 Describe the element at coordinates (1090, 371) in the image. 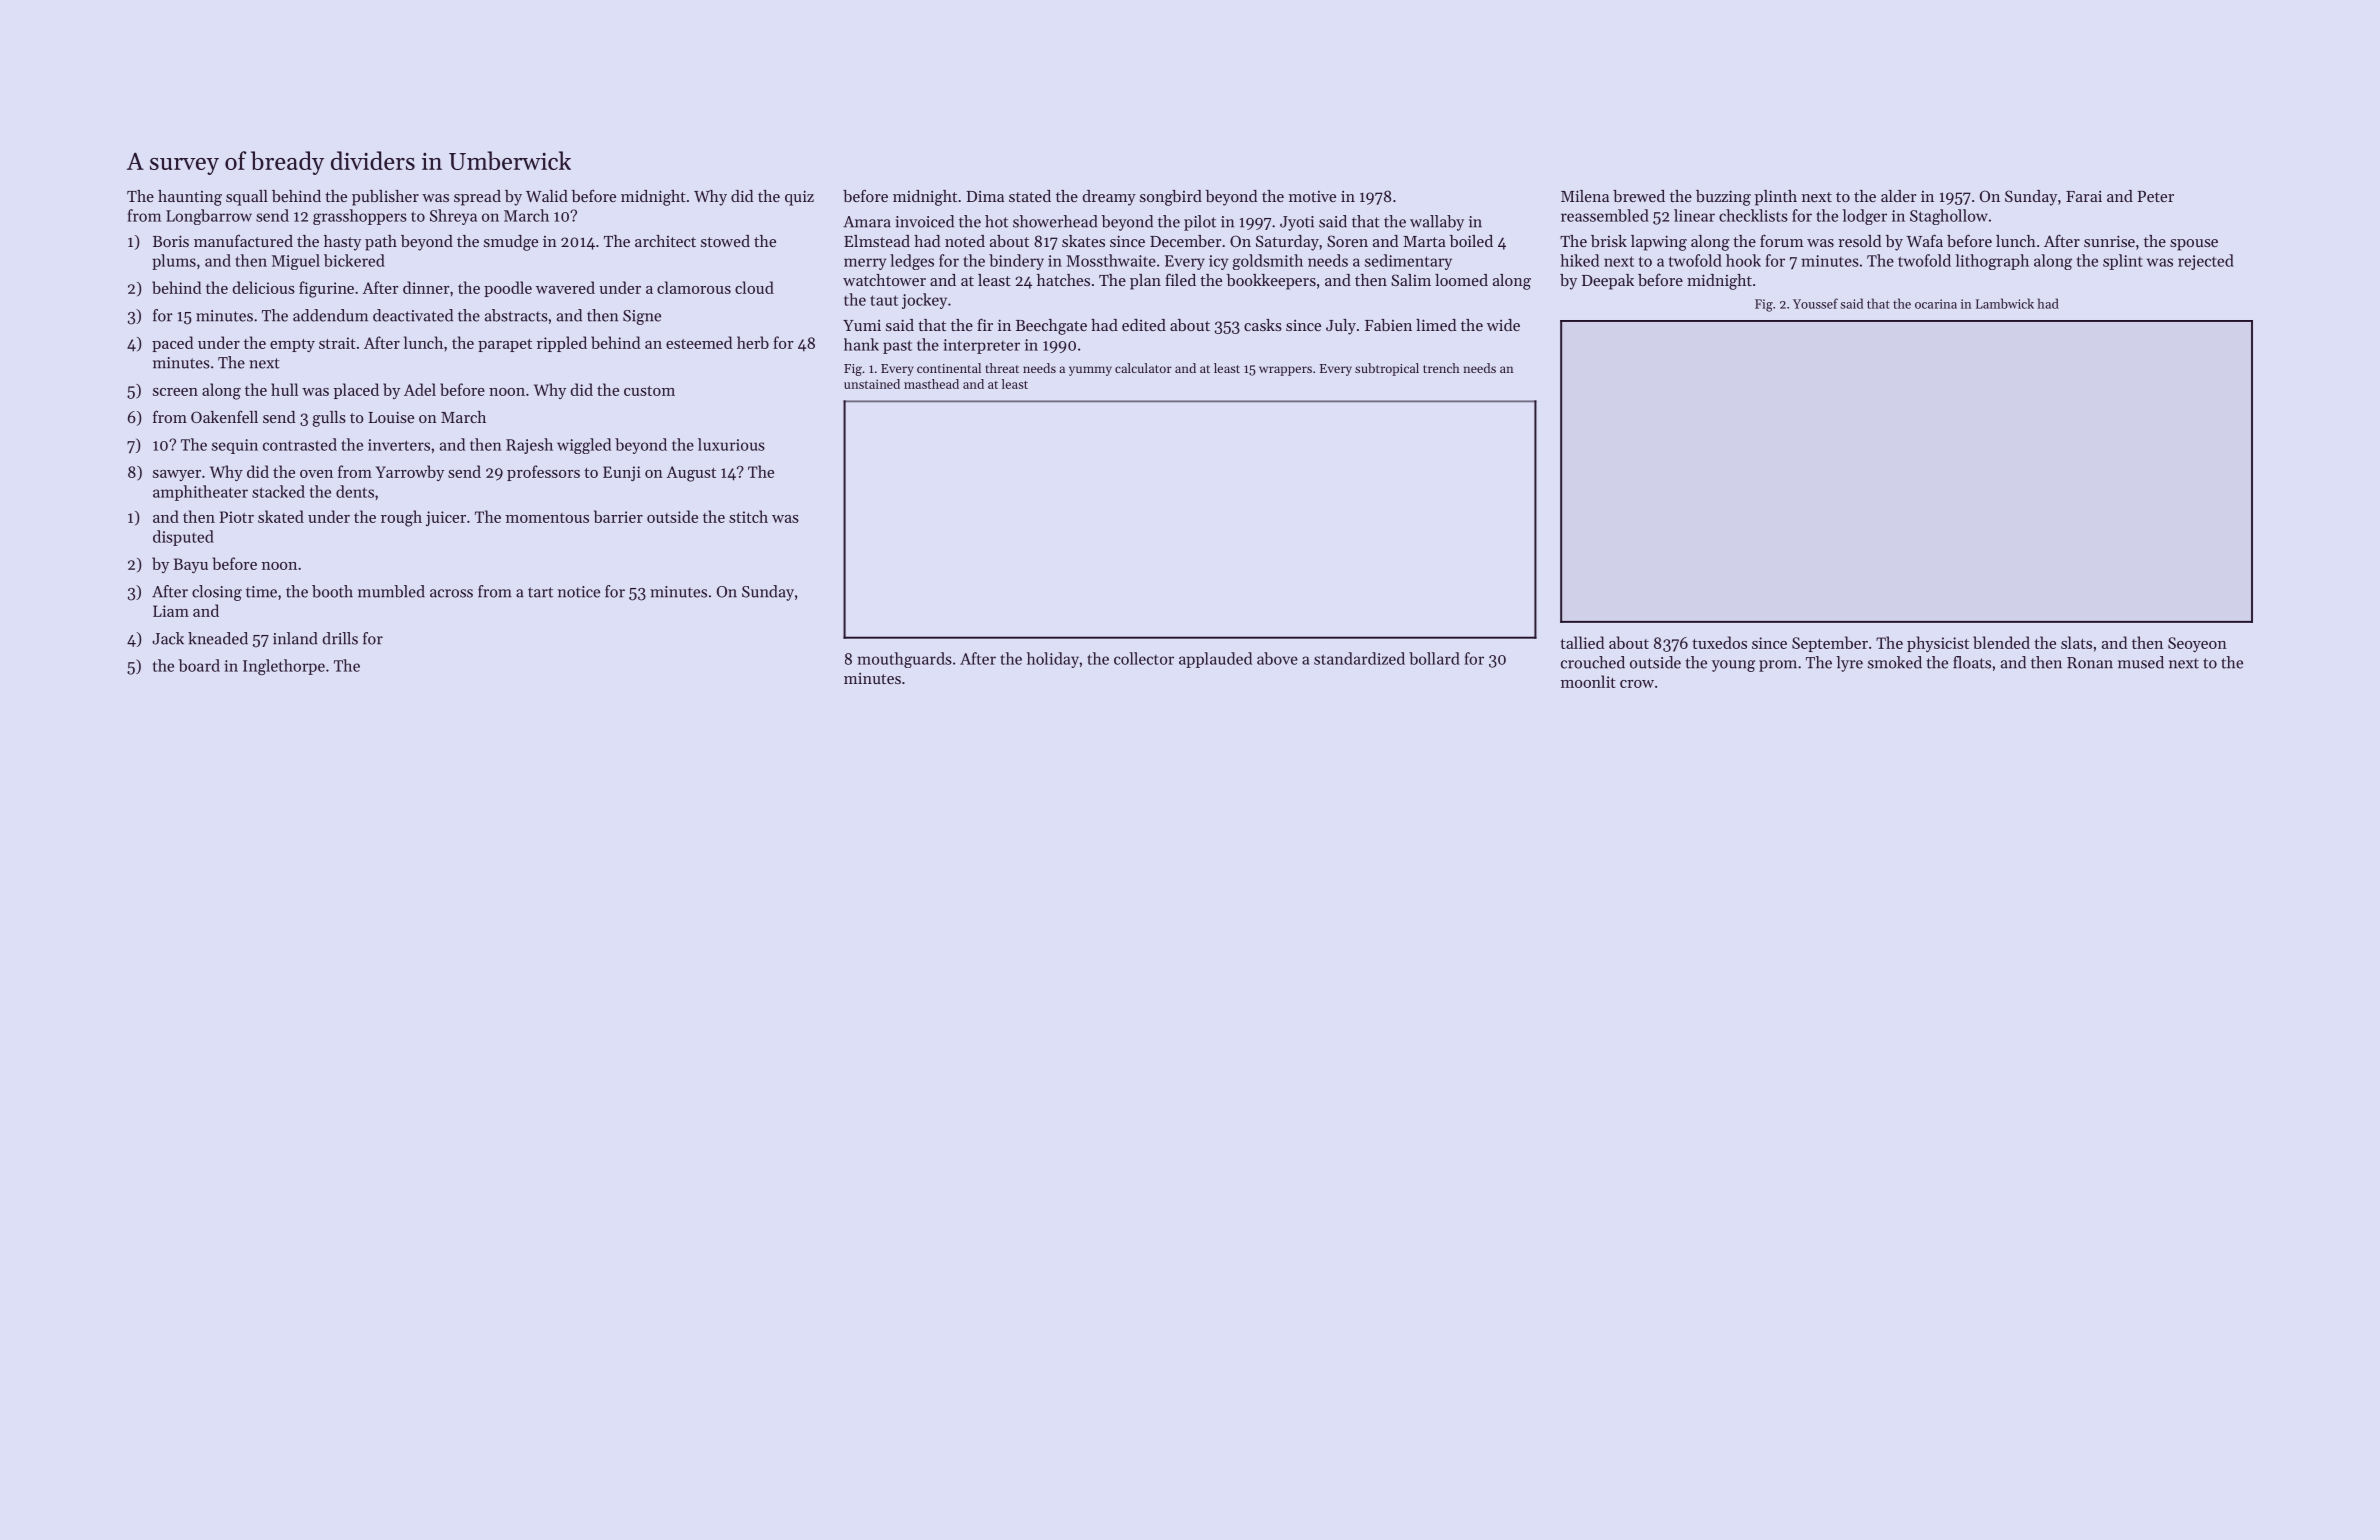

I see `yummy` at that location.
